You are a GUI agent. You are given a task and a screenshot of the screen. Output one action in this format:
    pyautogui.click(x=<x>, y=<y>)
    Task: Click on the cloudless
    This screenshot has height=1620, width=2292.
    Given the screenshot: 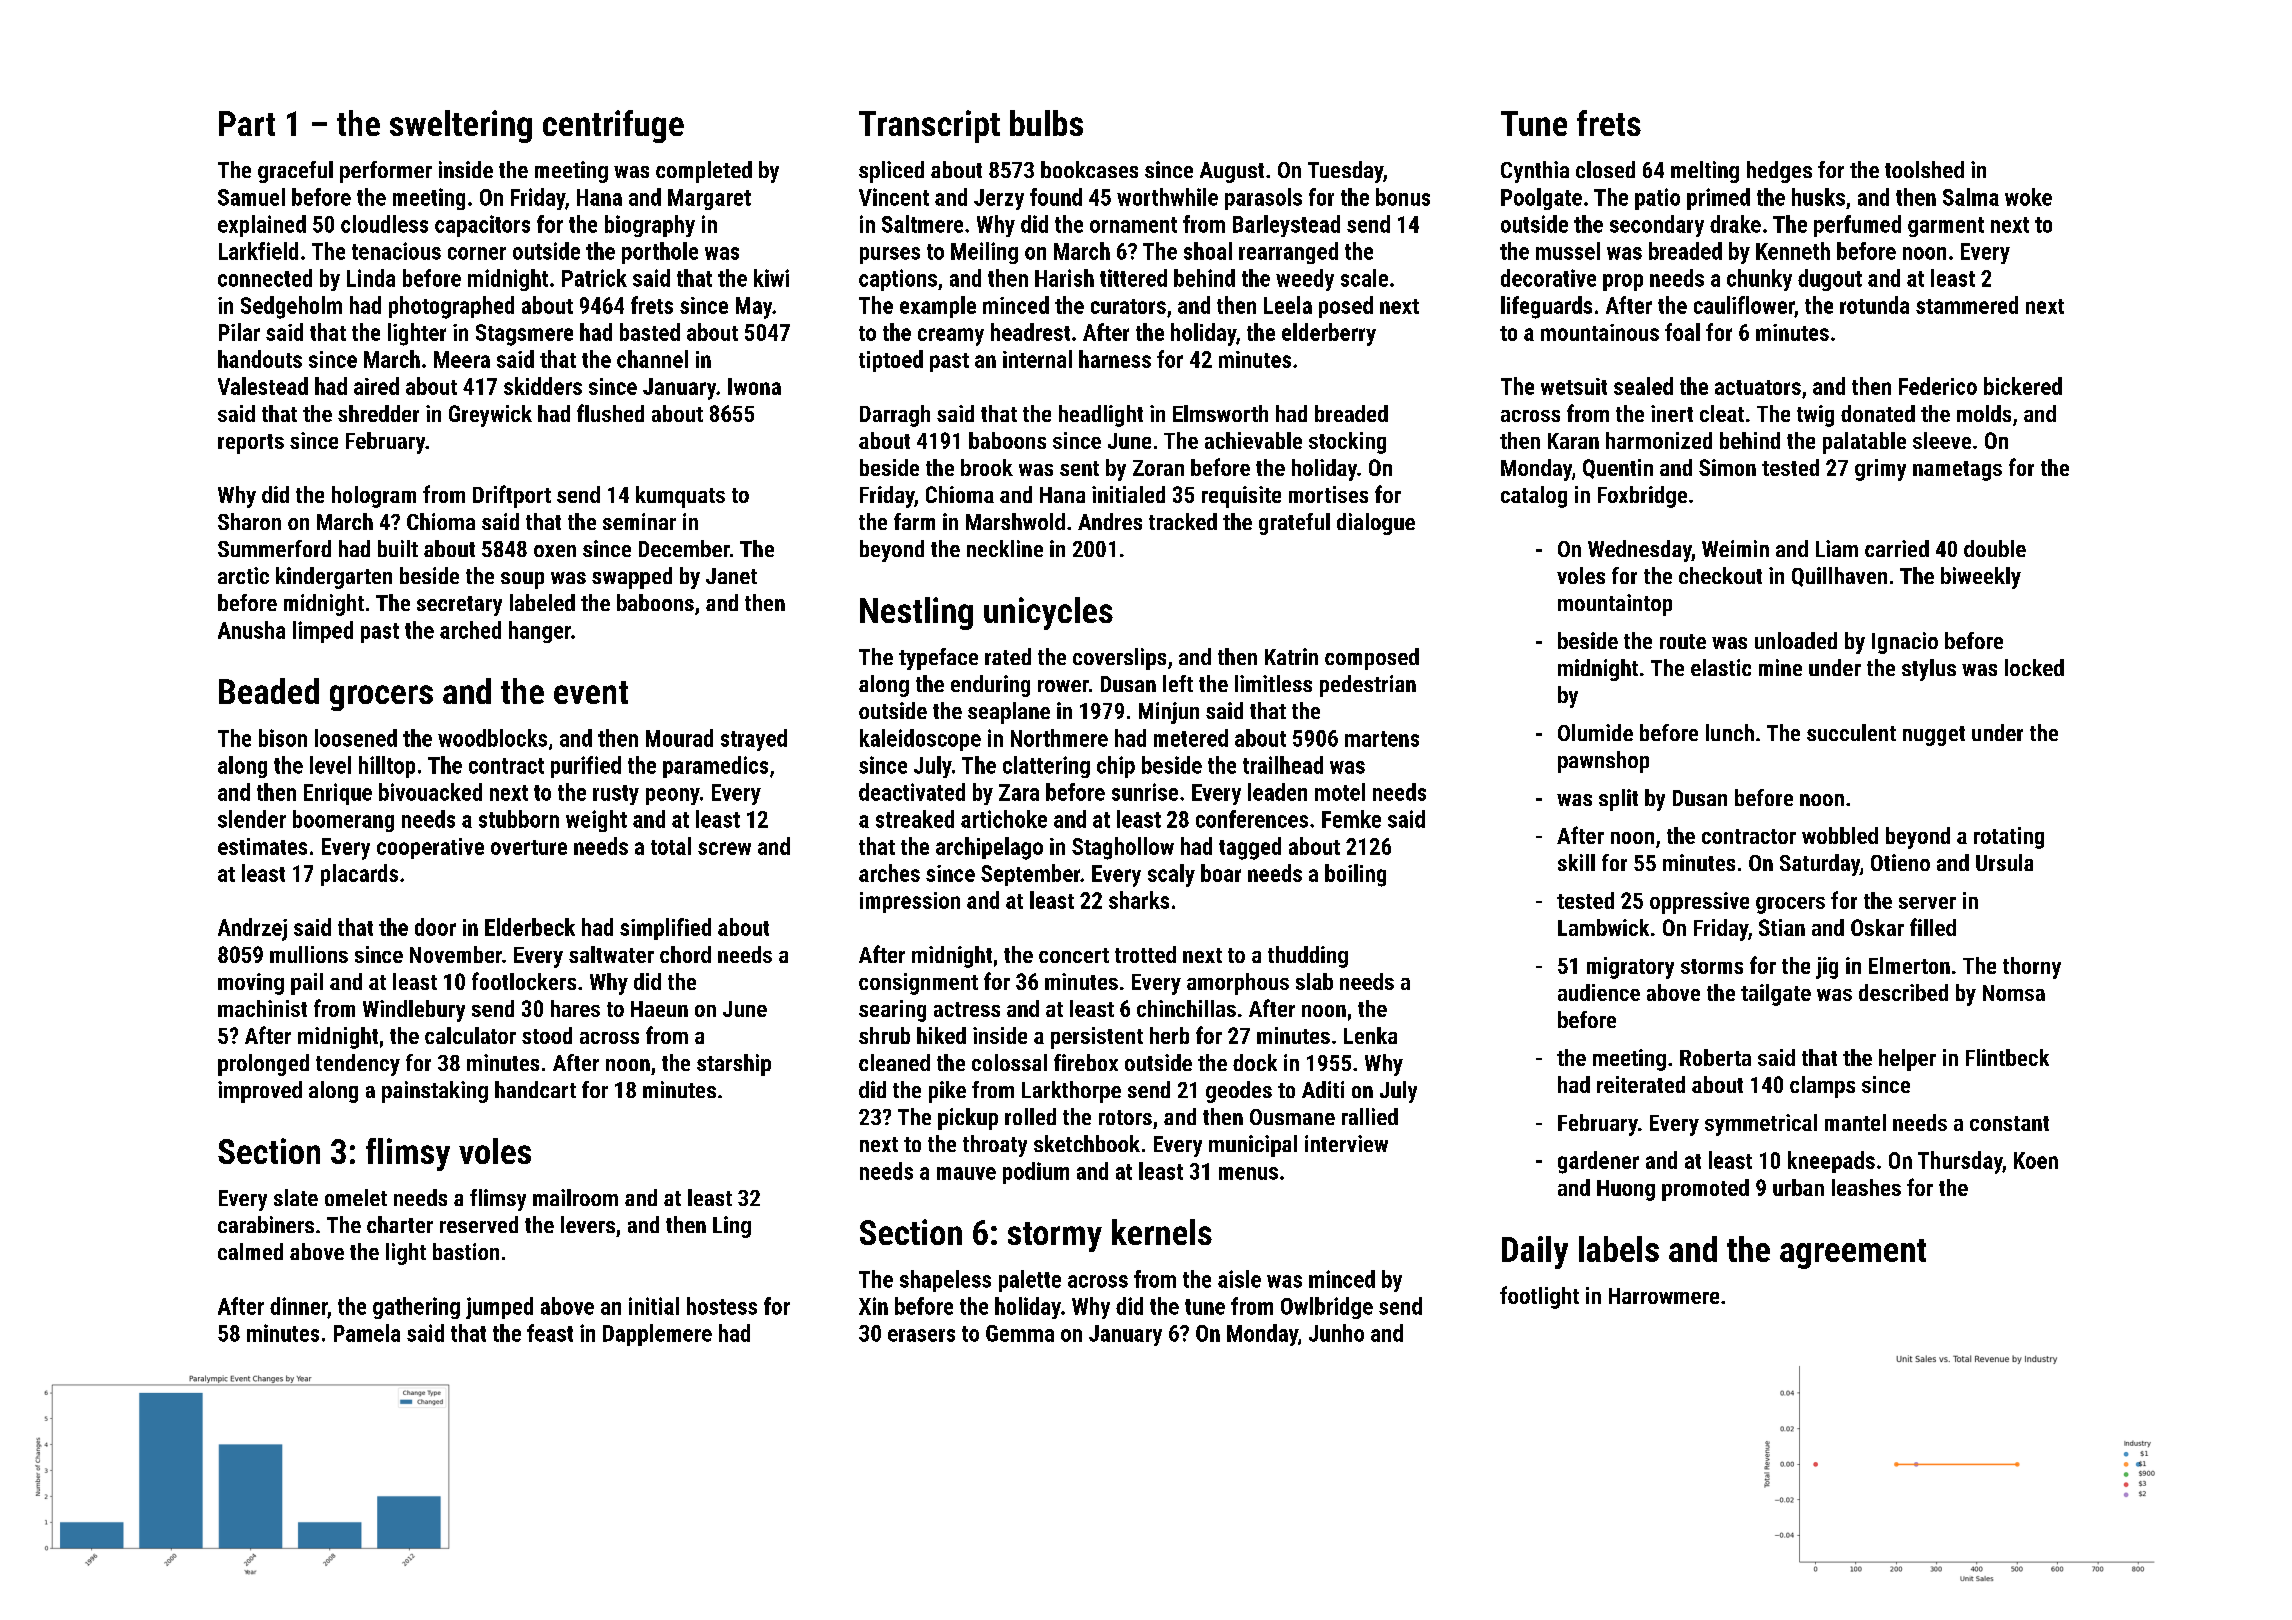 What is the action you would take?
    pyautogui.click(x=384, y=224)
